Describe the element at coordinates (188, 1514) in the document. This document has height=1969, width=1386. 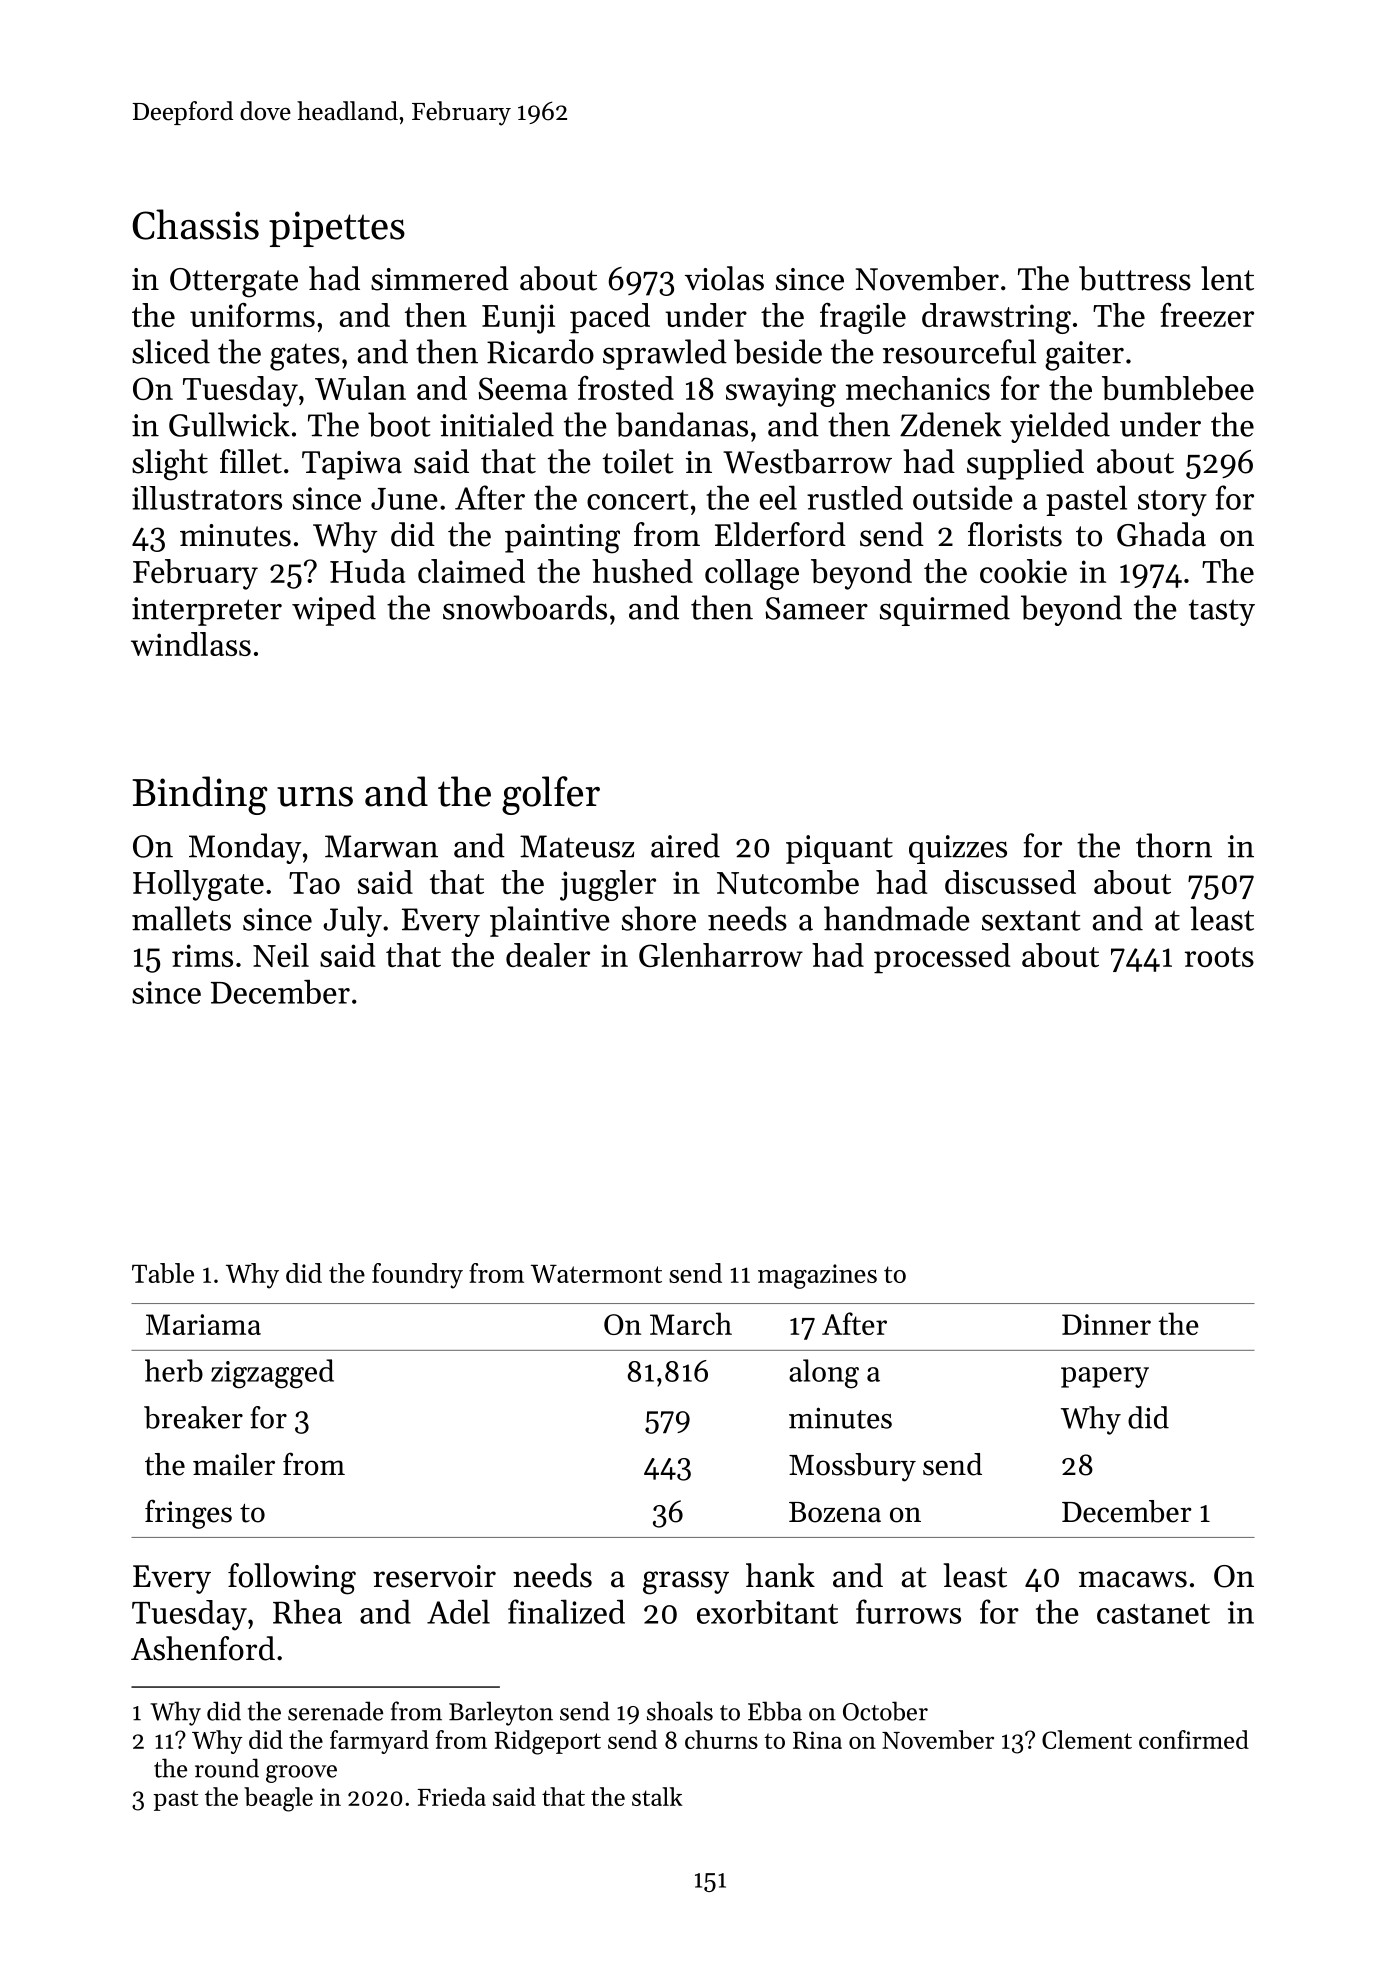
I see `fringes` at that location.
